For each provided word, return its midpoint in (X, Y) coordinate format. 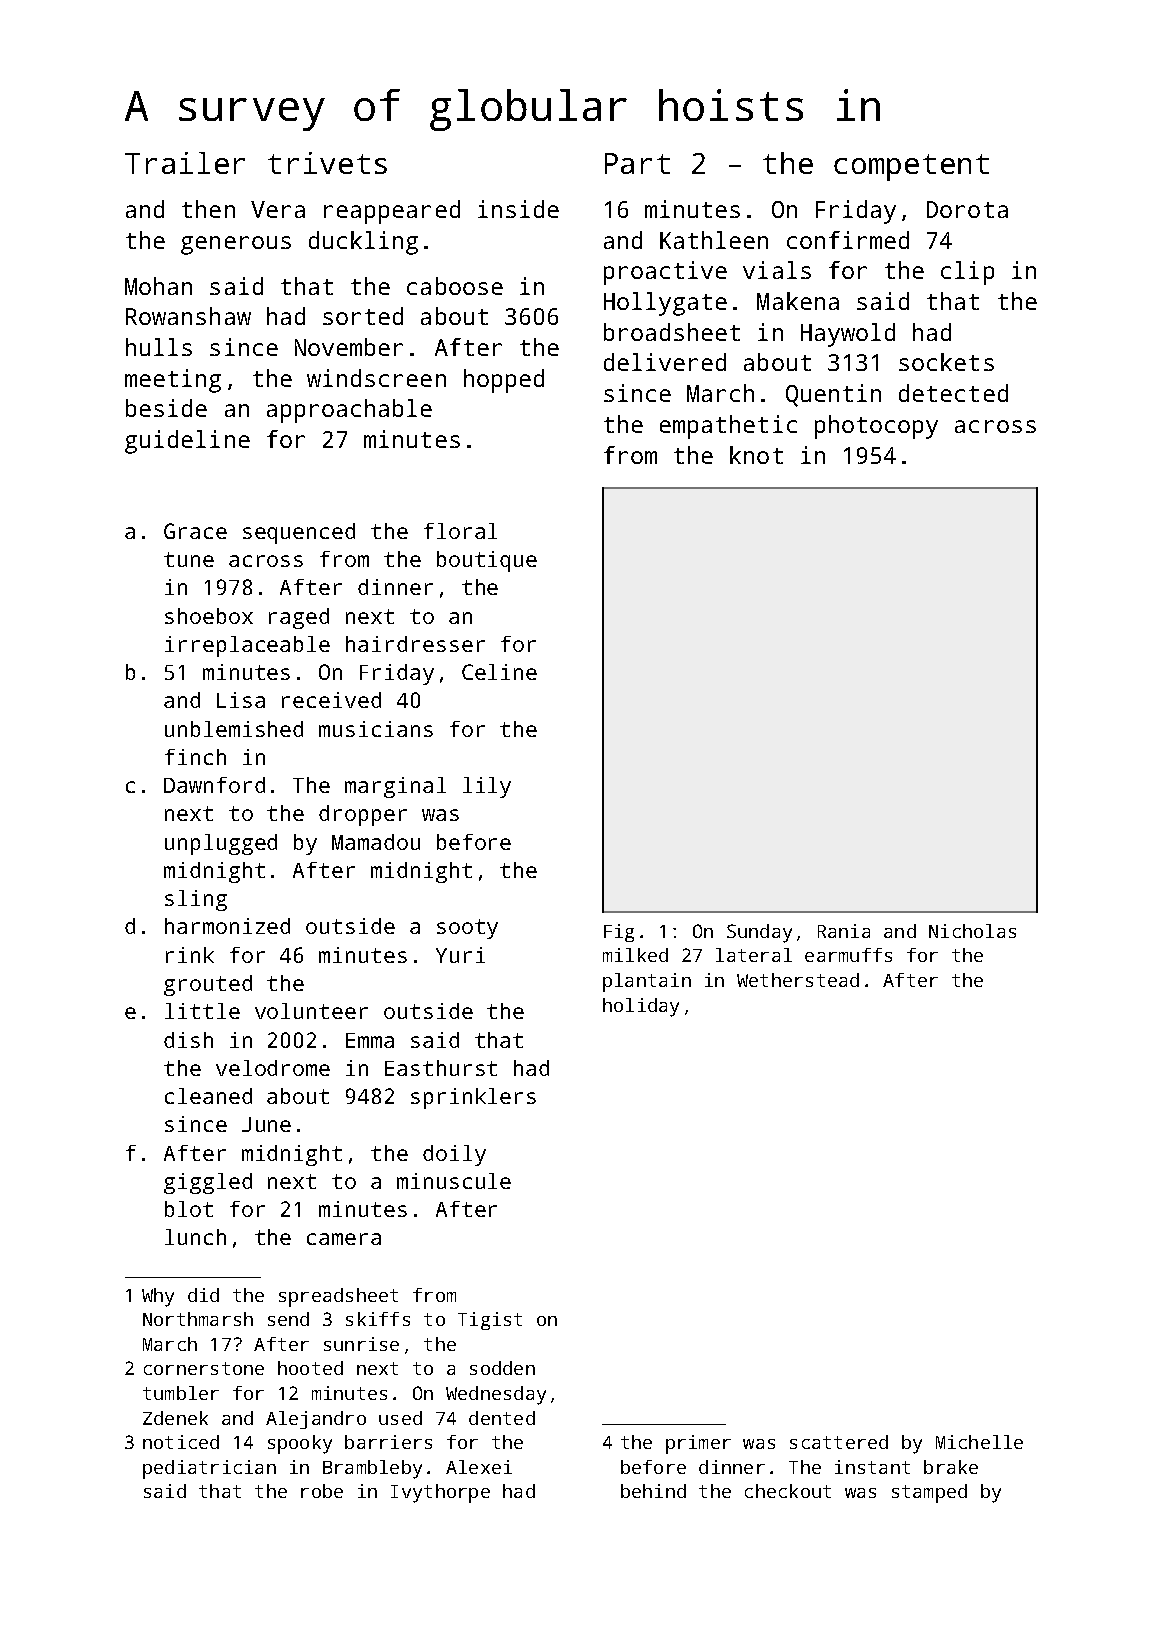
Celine (499, 672)
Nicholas (972, 931)
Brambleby (372, 1469)
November (349, 347)
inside (518, 209)
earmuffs (848, 955)
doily (454, 1155)
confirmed (848, 240)
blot (189, 1209)
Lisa (241, 700)
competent (911, 167)
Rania (844, 931)
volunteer (311, 1011)
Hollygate (665, 304)
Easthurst (441, 1068)
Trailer (185, 163)
